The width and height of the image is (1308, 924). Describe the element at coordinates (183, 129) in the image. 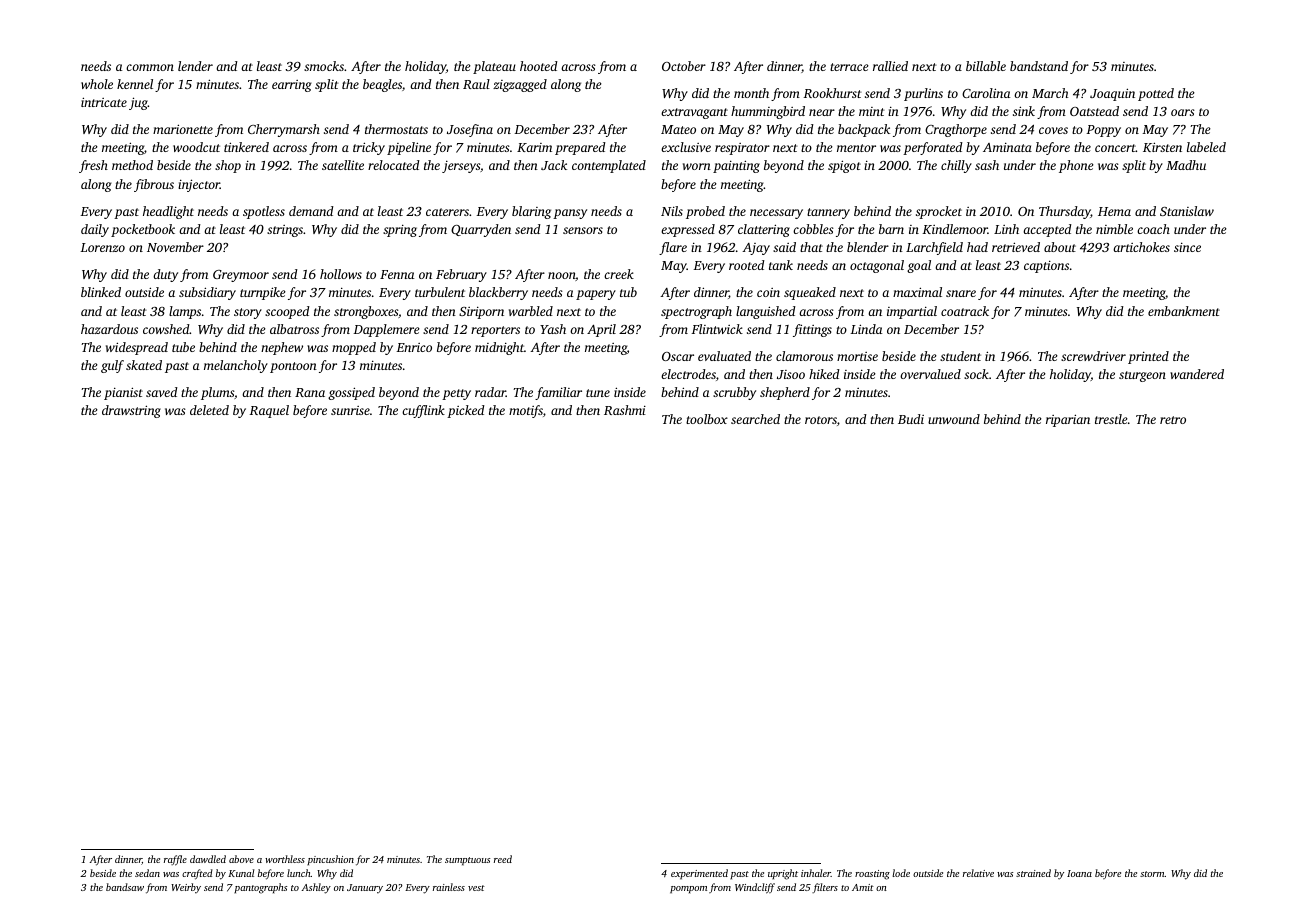

I see `marionette` at that location.
